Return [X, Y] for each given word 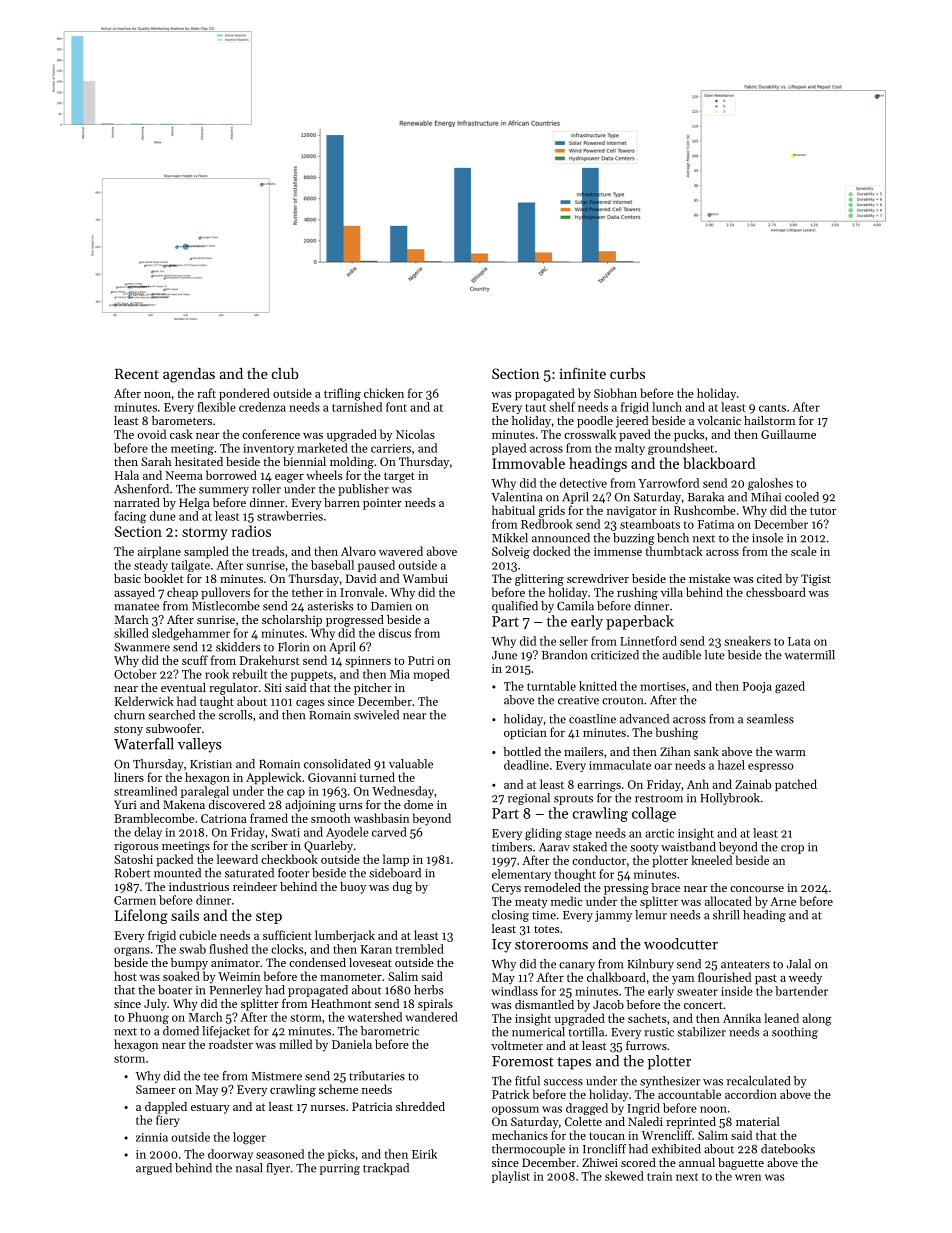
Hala [127, 475]
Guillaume [788, 434]
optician [525, 734]
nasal [249, 1168]
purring [340, 1169]
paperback [640, 622]
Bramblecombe [154, 818]
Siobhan [615, 393]
